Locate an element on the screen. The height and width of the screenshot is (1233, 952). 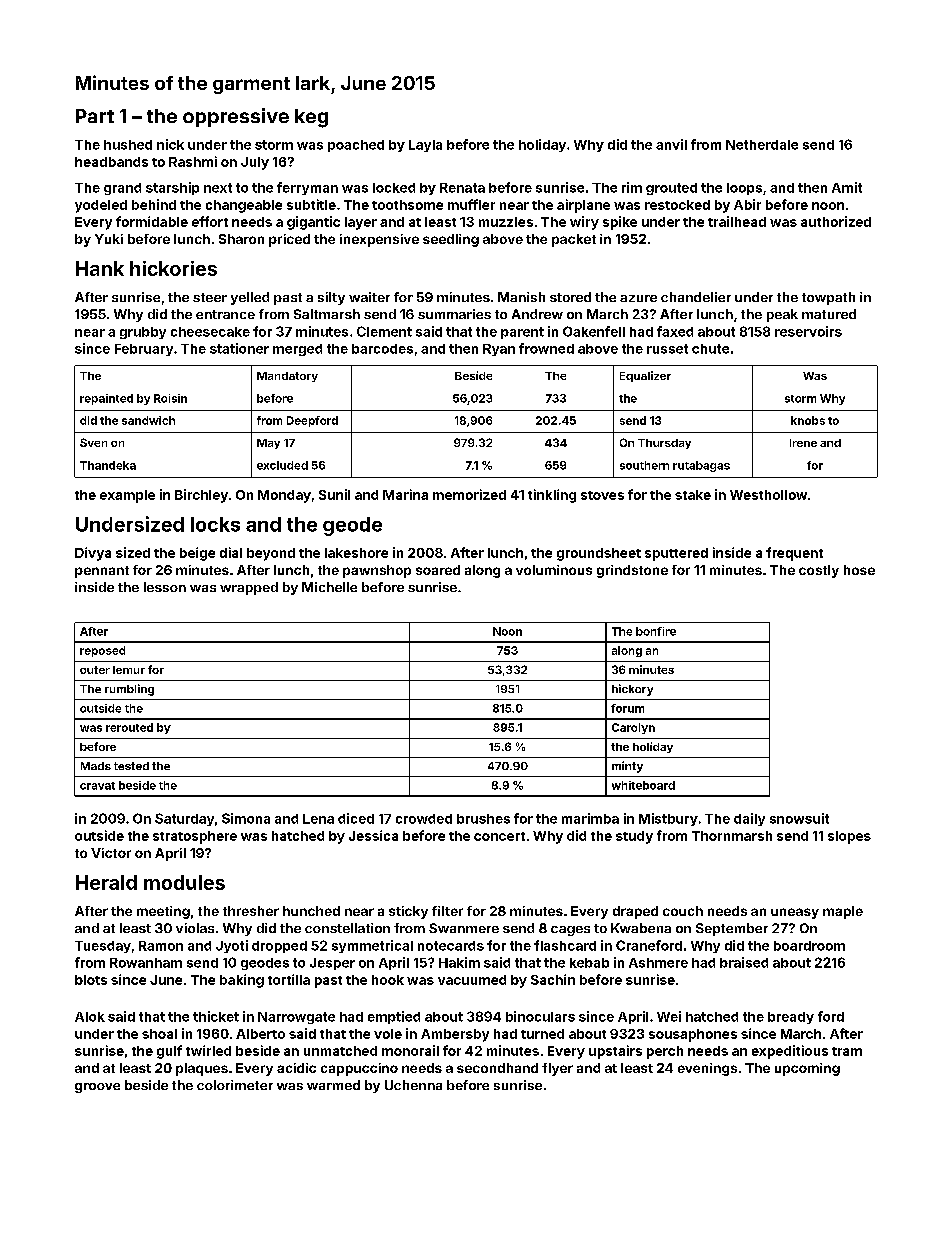
knobs is located at coordinates (808, 420).
